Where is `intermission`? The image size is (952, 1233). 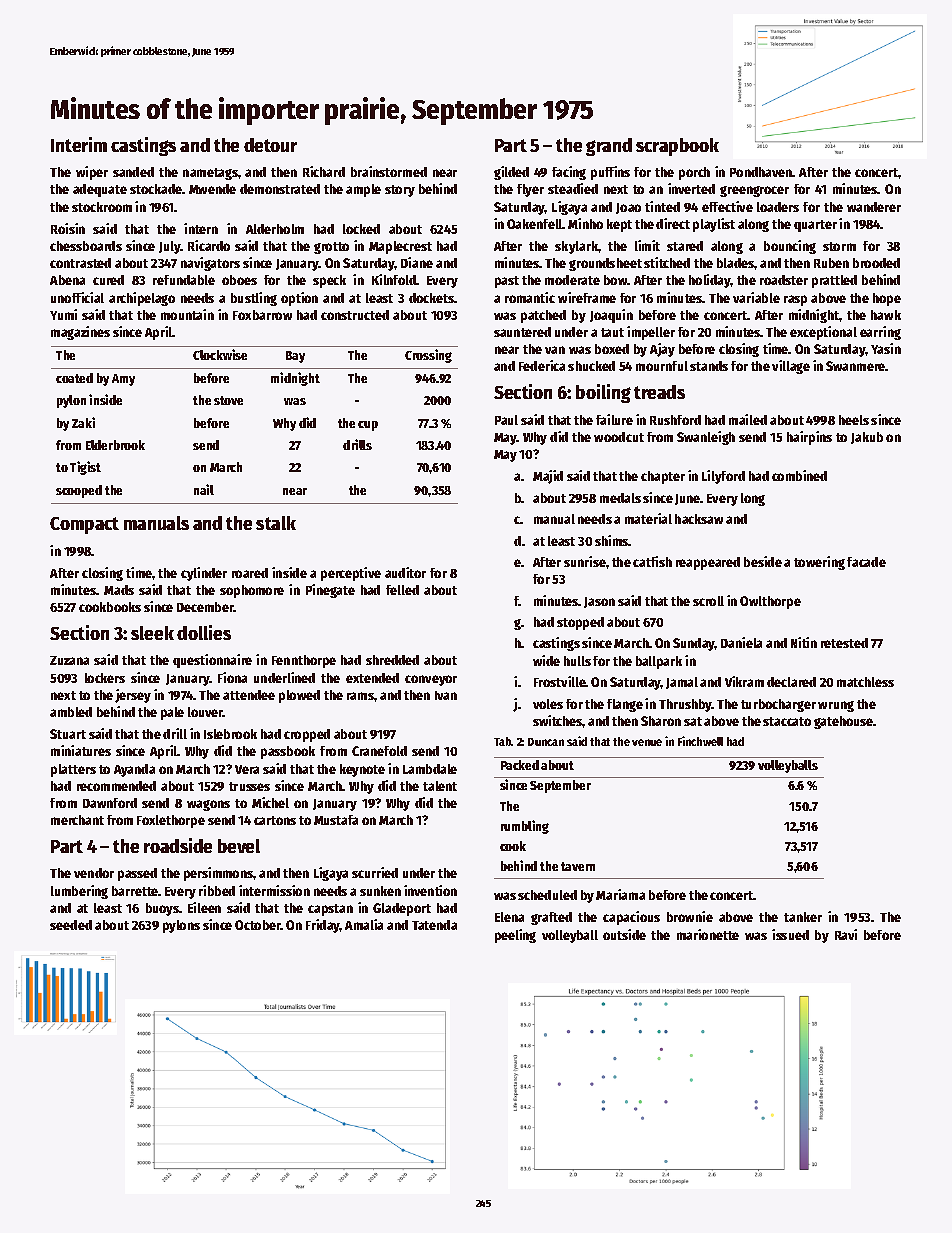 intermission is located at coordinates (274, 890).
